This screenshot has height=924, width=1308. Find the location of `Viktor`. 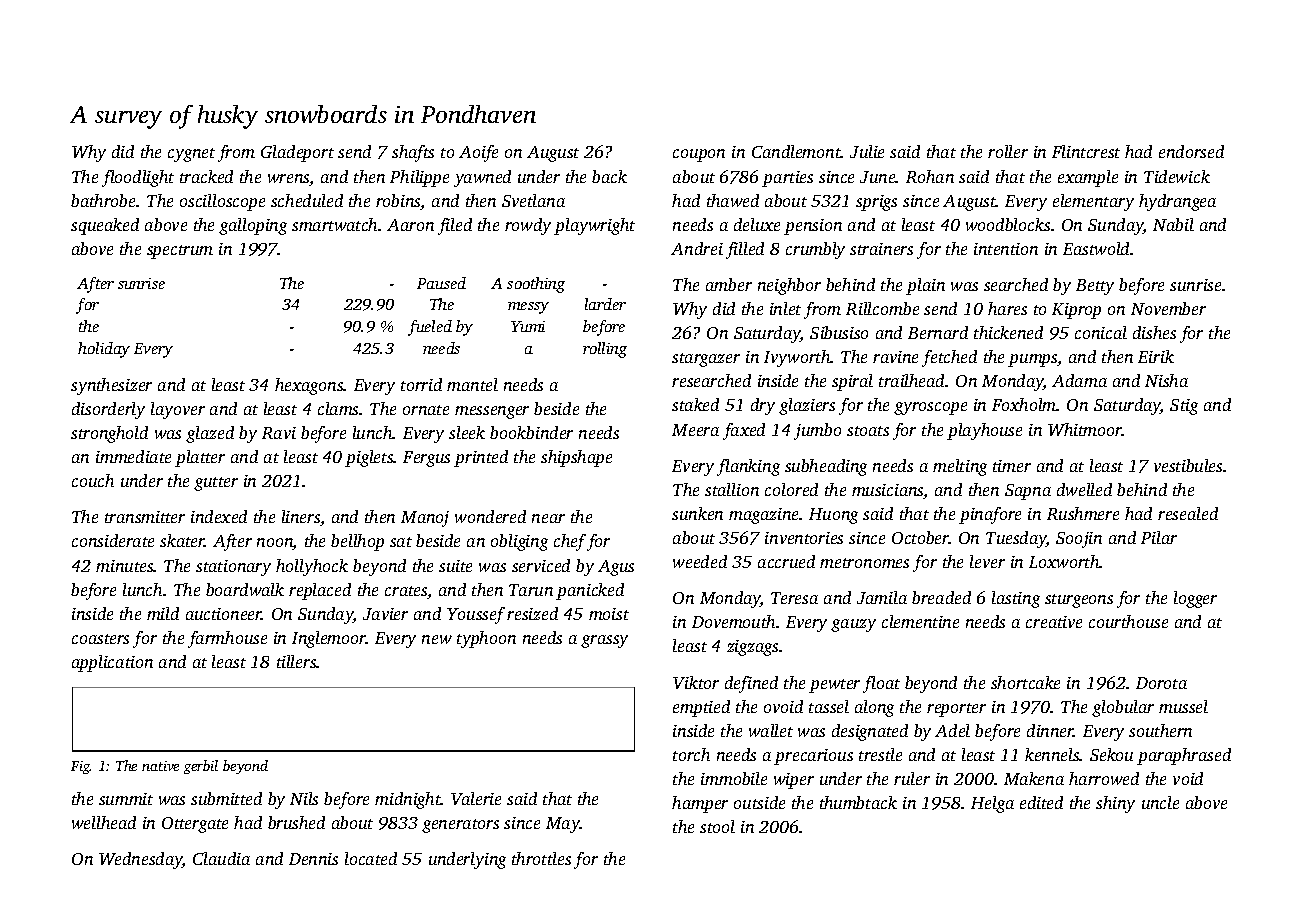

Viktor is located at coordinates (696, 682).
